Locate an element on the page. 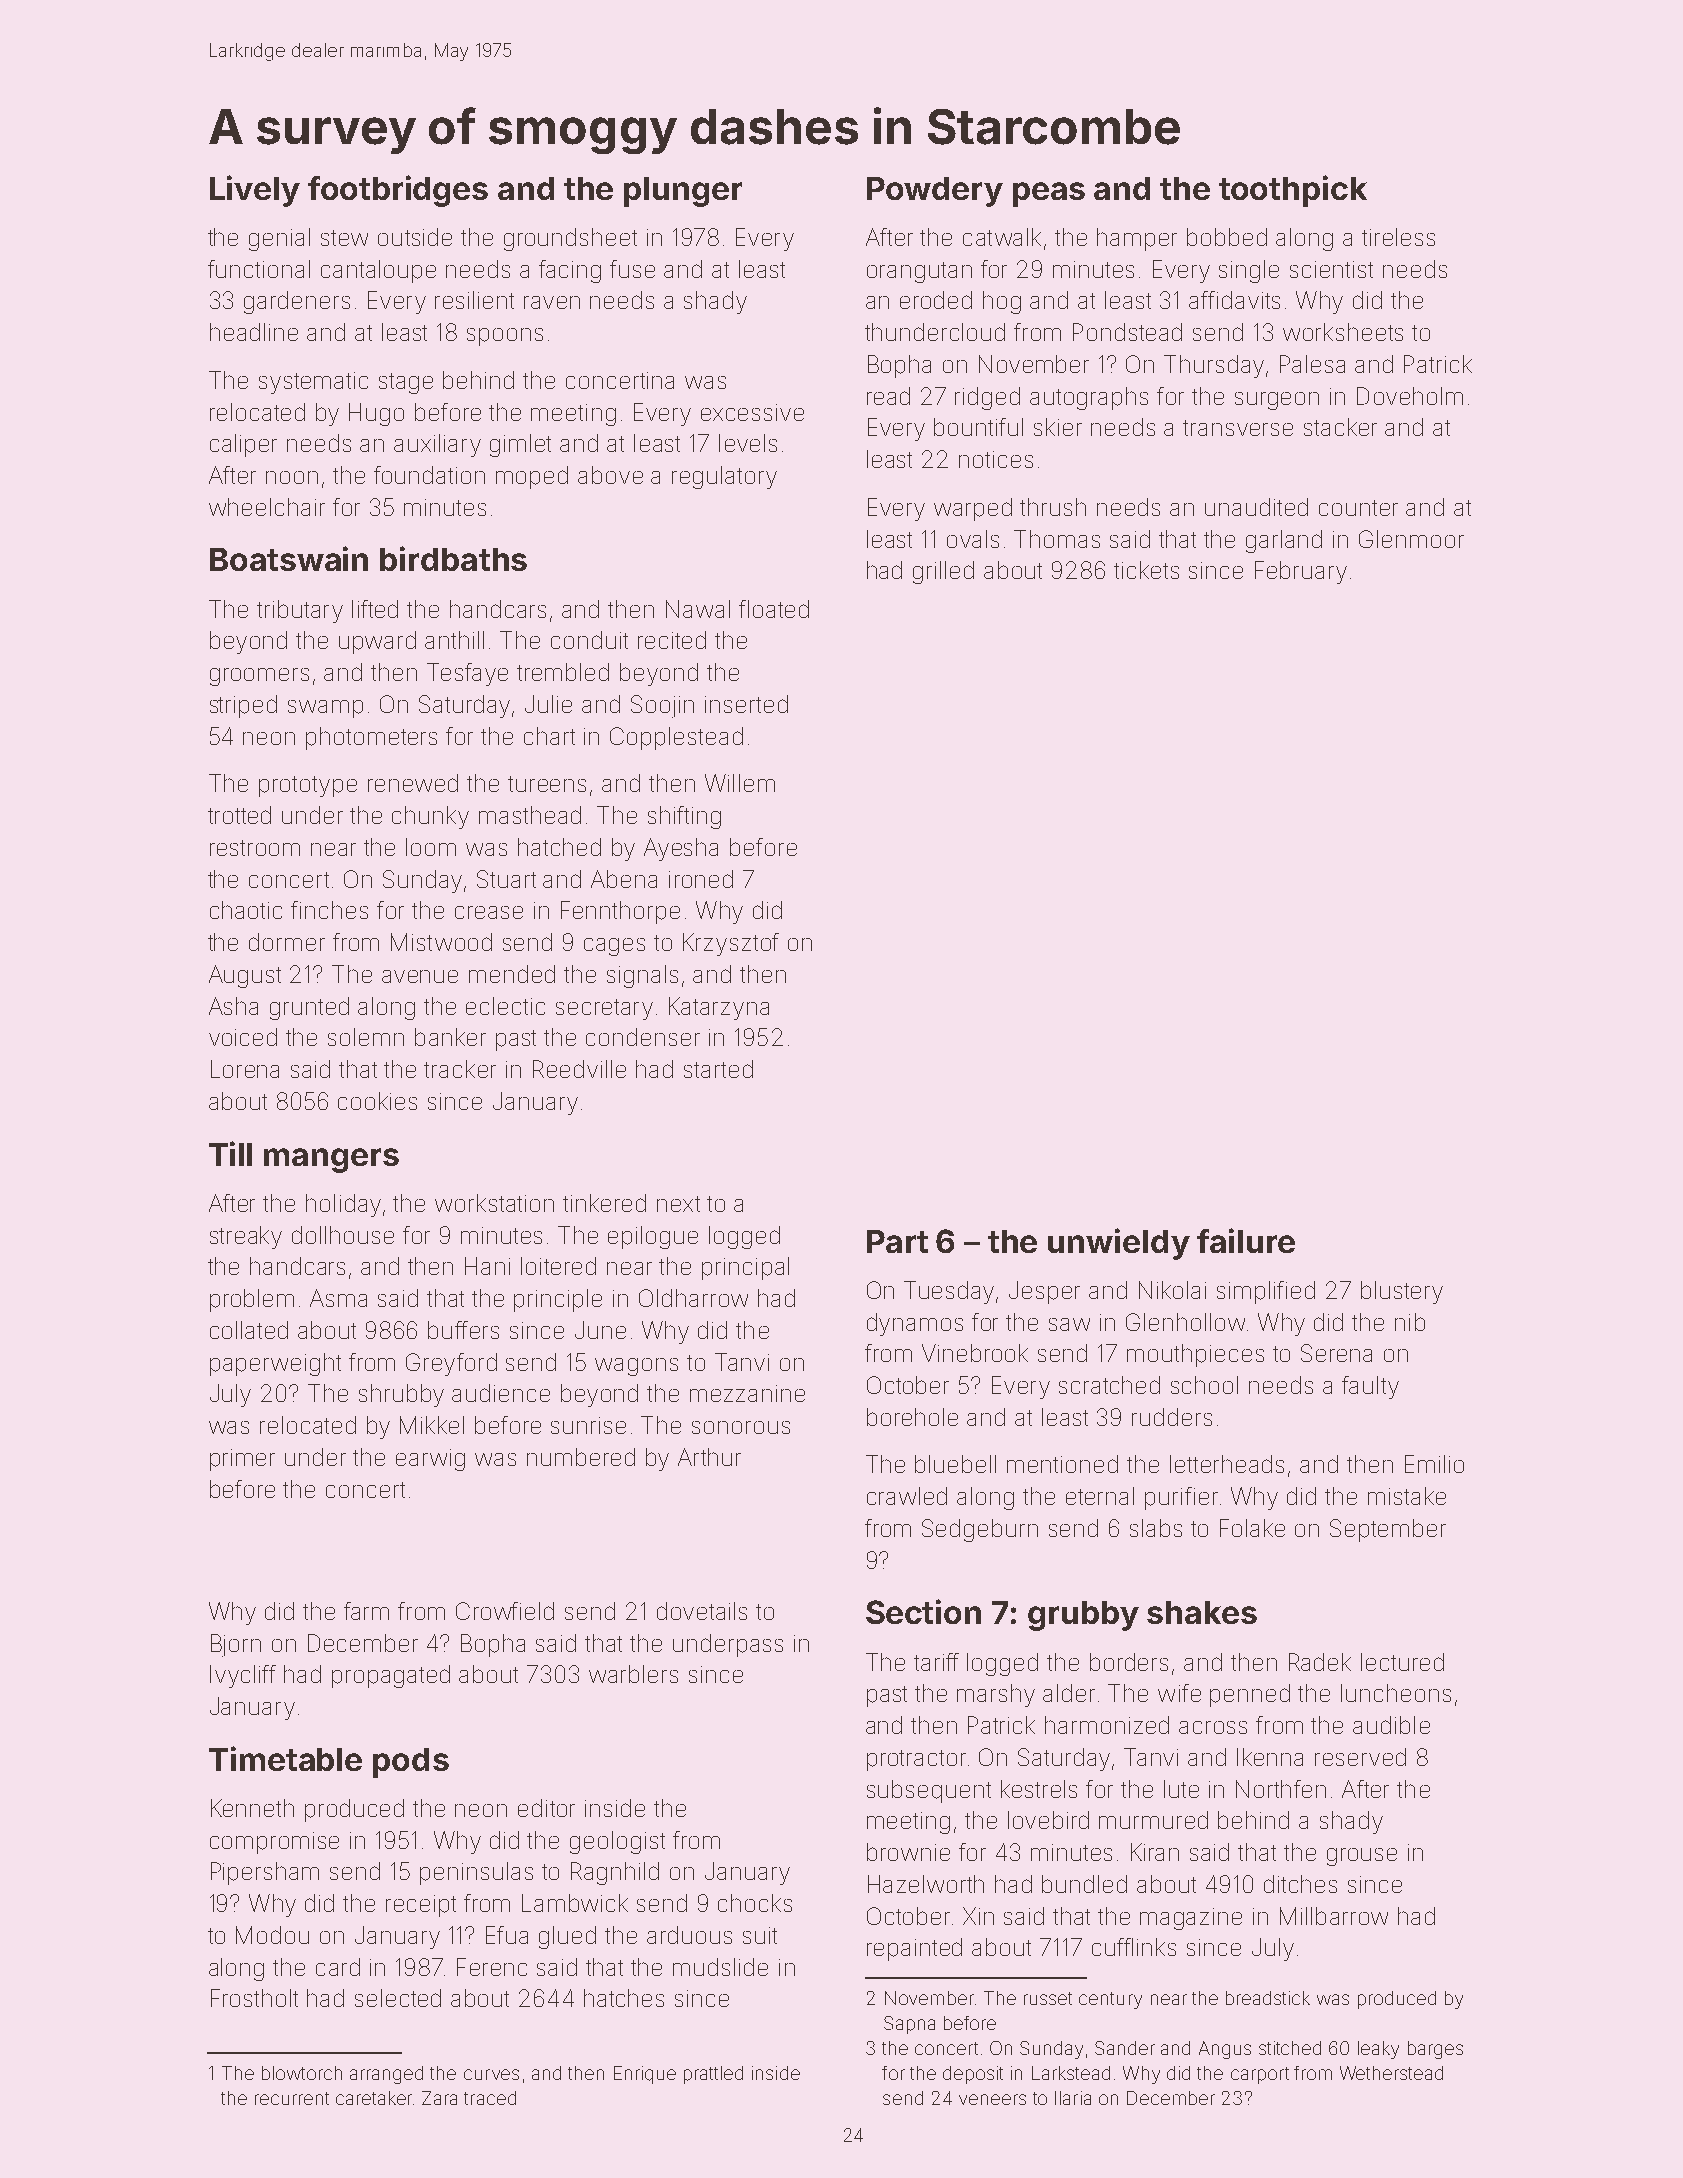  recurrent is located at coordinates (292, 2098).
